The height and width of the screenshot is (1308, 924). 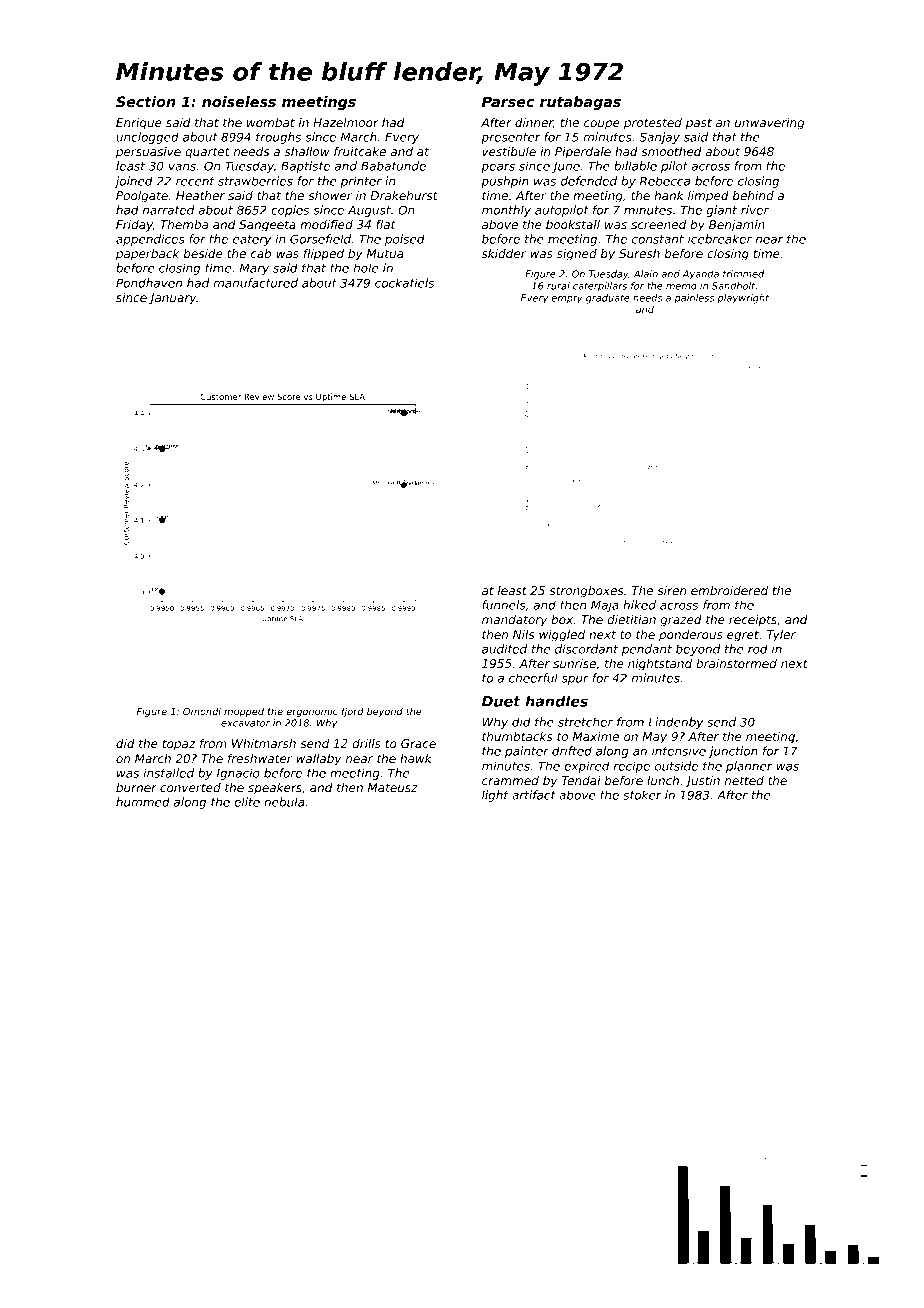 I want to click on embroidered, so click(x=729, y=590).
